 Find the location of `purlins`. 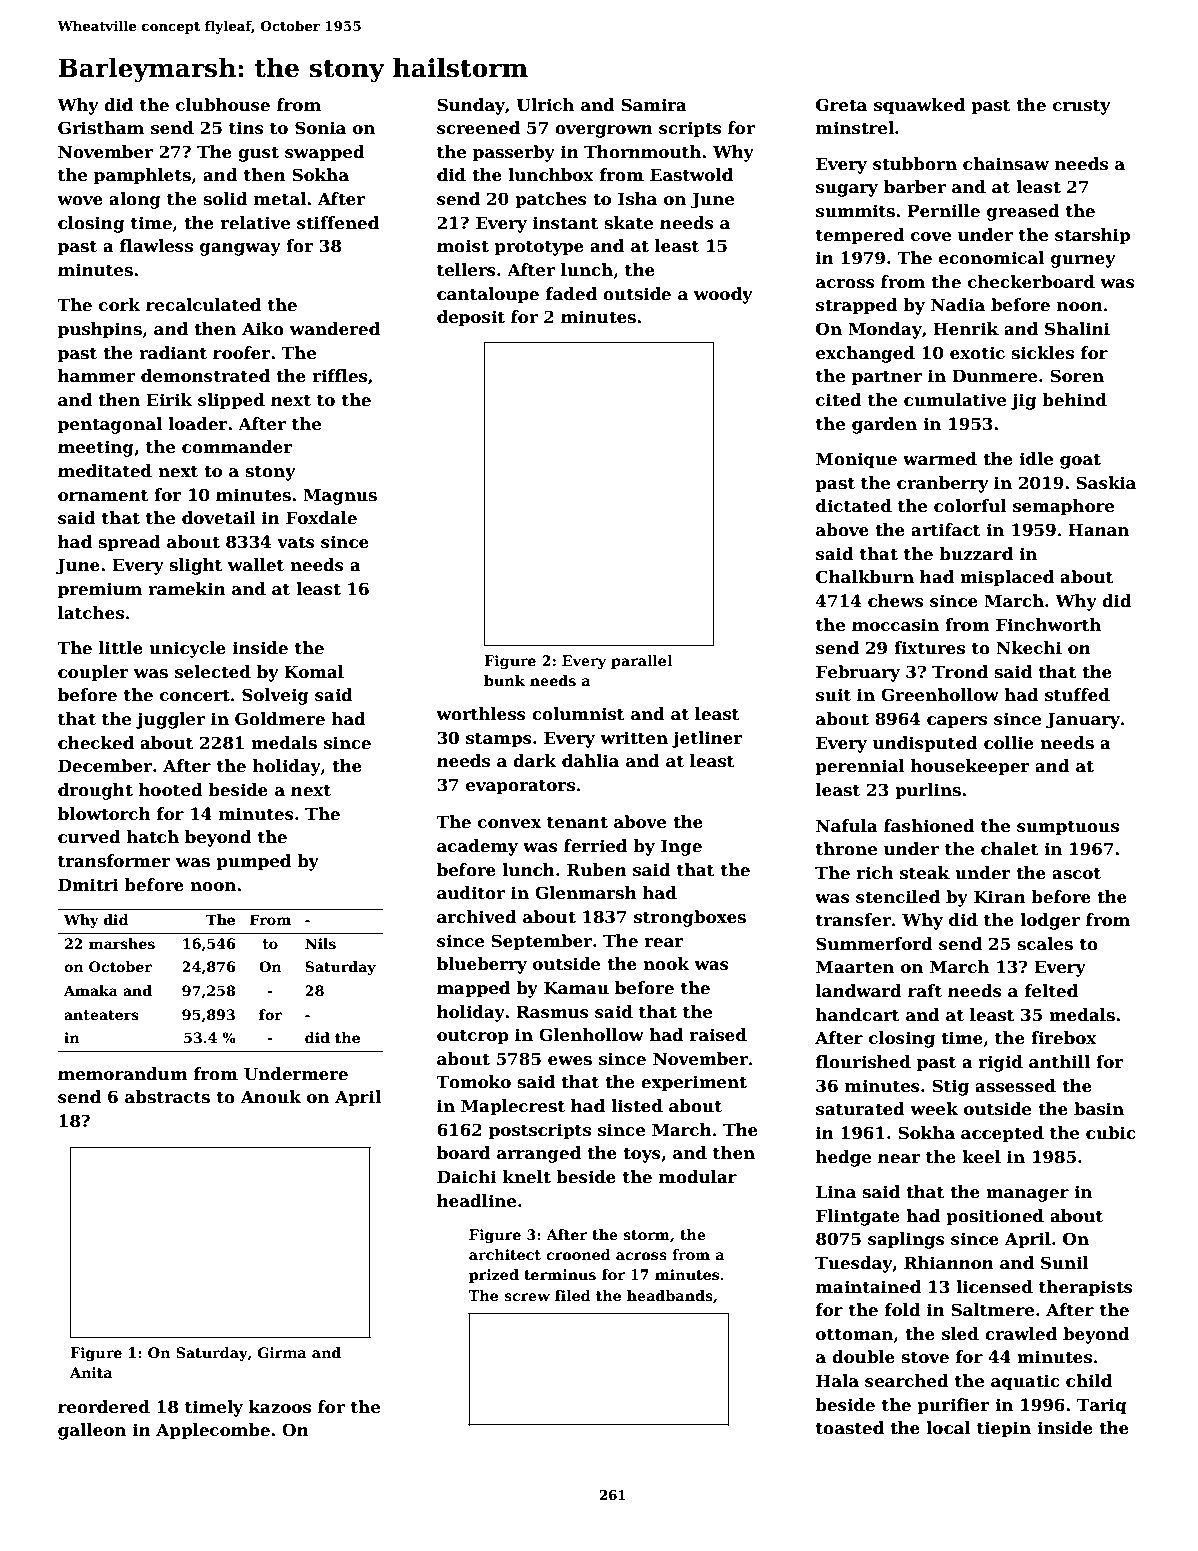

purlins is located at coordinates (928, 791).
